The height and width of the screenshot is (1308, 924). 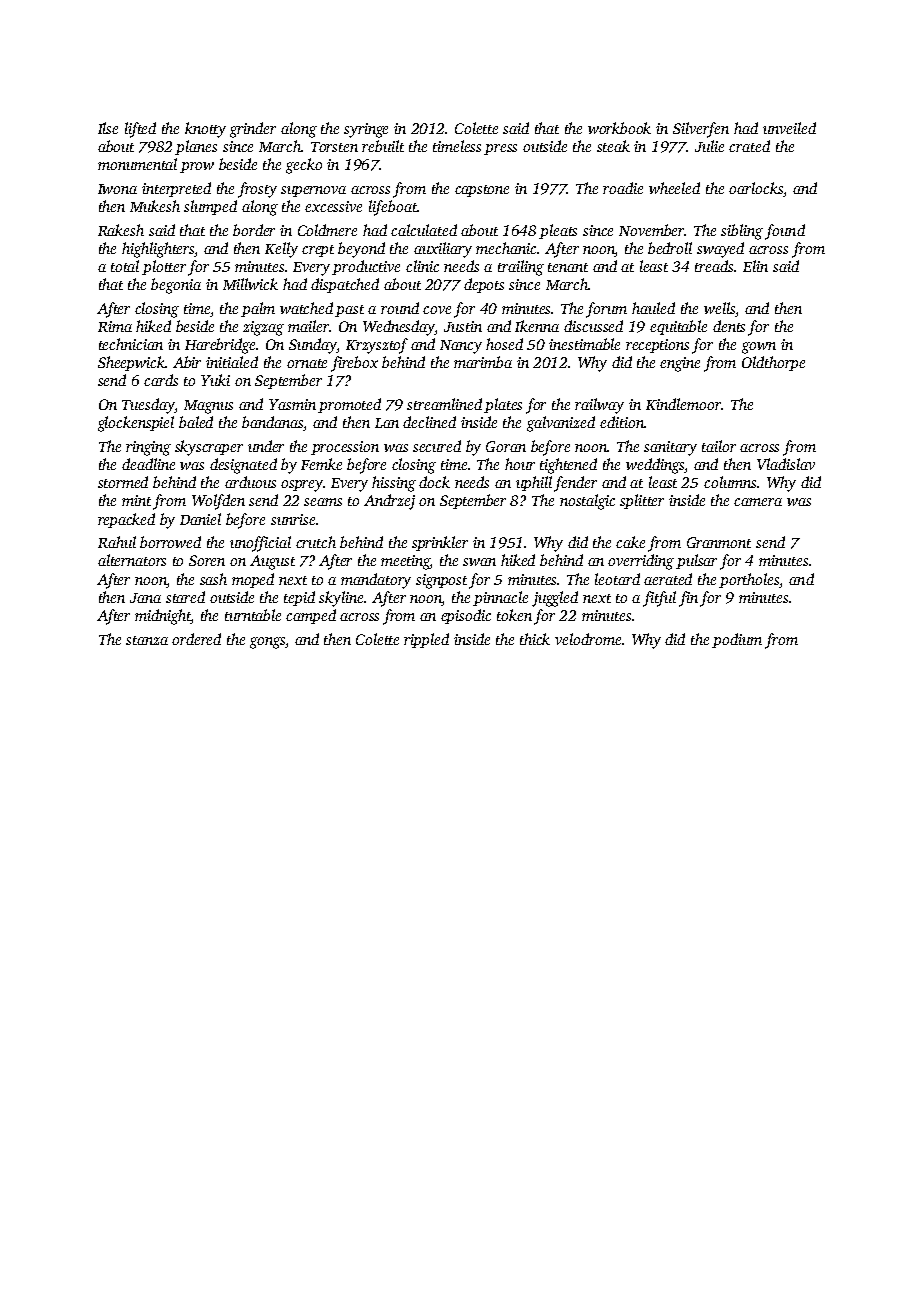 I want to click on Silverfen, so click(x=701, y=130).
